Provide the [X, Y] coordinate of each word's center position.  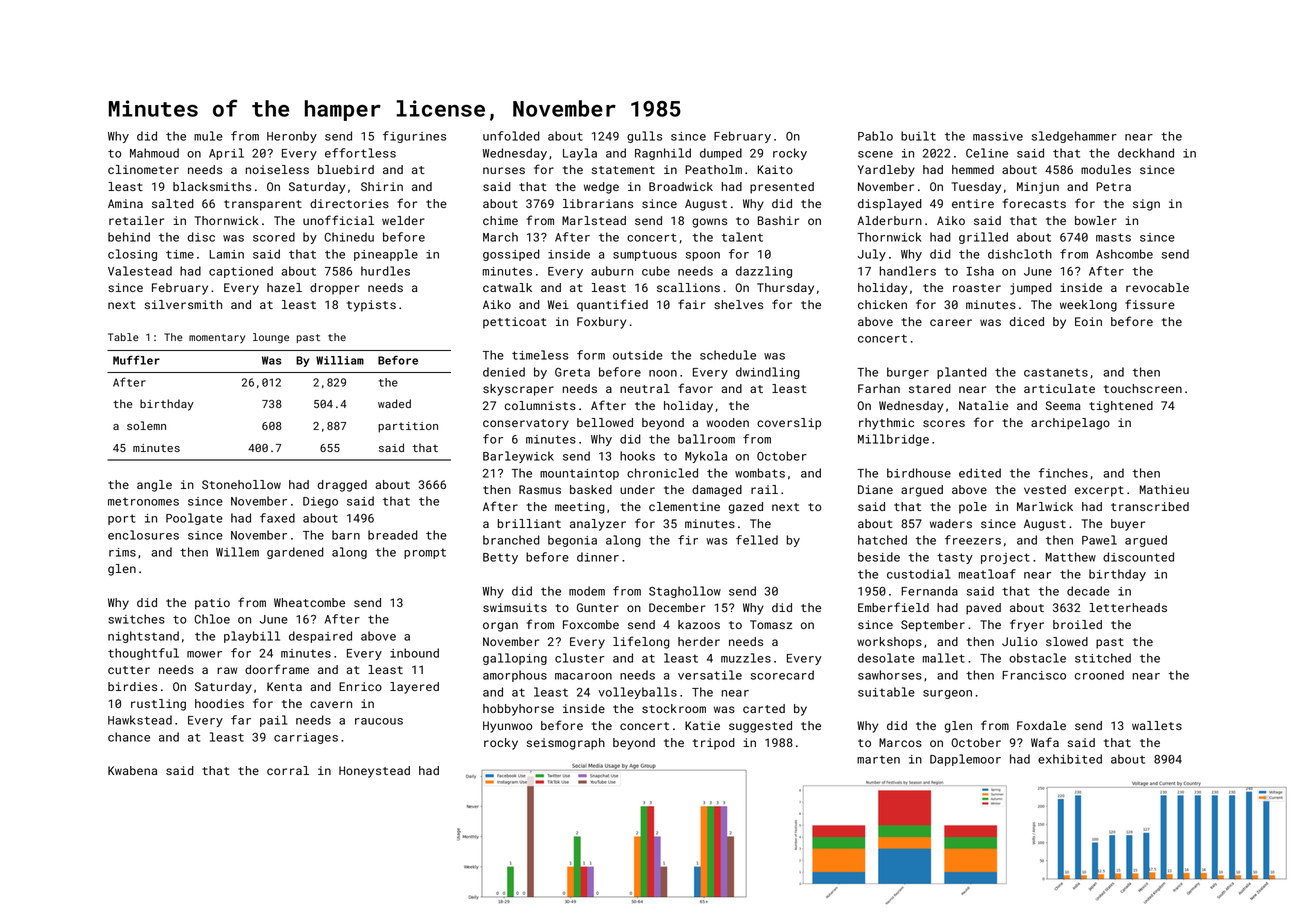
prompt [425, 553]
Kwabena [132, 770]
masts [1113, 237]
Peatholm [713, 169]
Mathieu [1164, 489]
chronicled [662, 473]
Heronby [292, 137]
